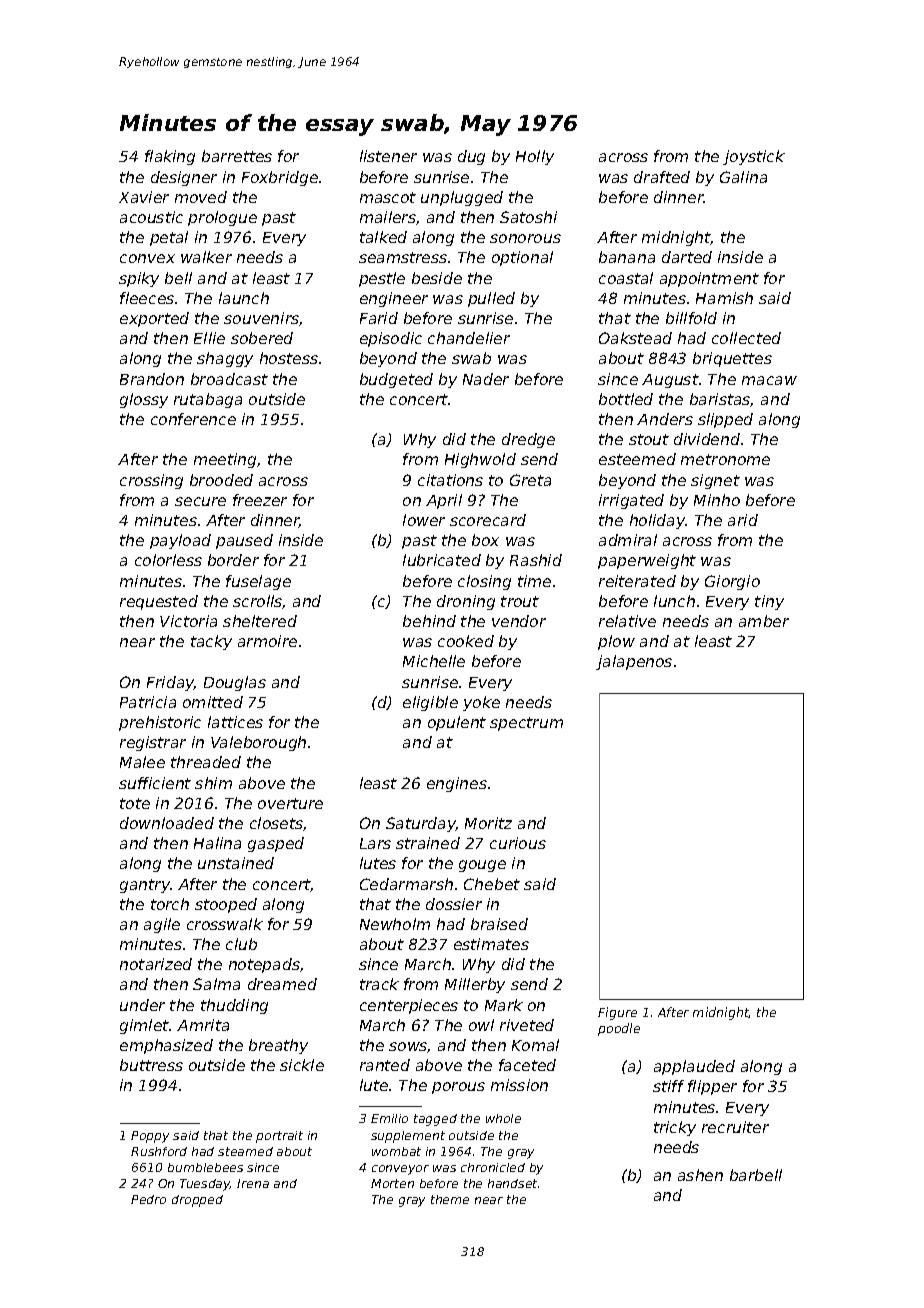 This screenshot has width=924, height=1308. I want to click on Cedarmarsh, so click(406, 884).
